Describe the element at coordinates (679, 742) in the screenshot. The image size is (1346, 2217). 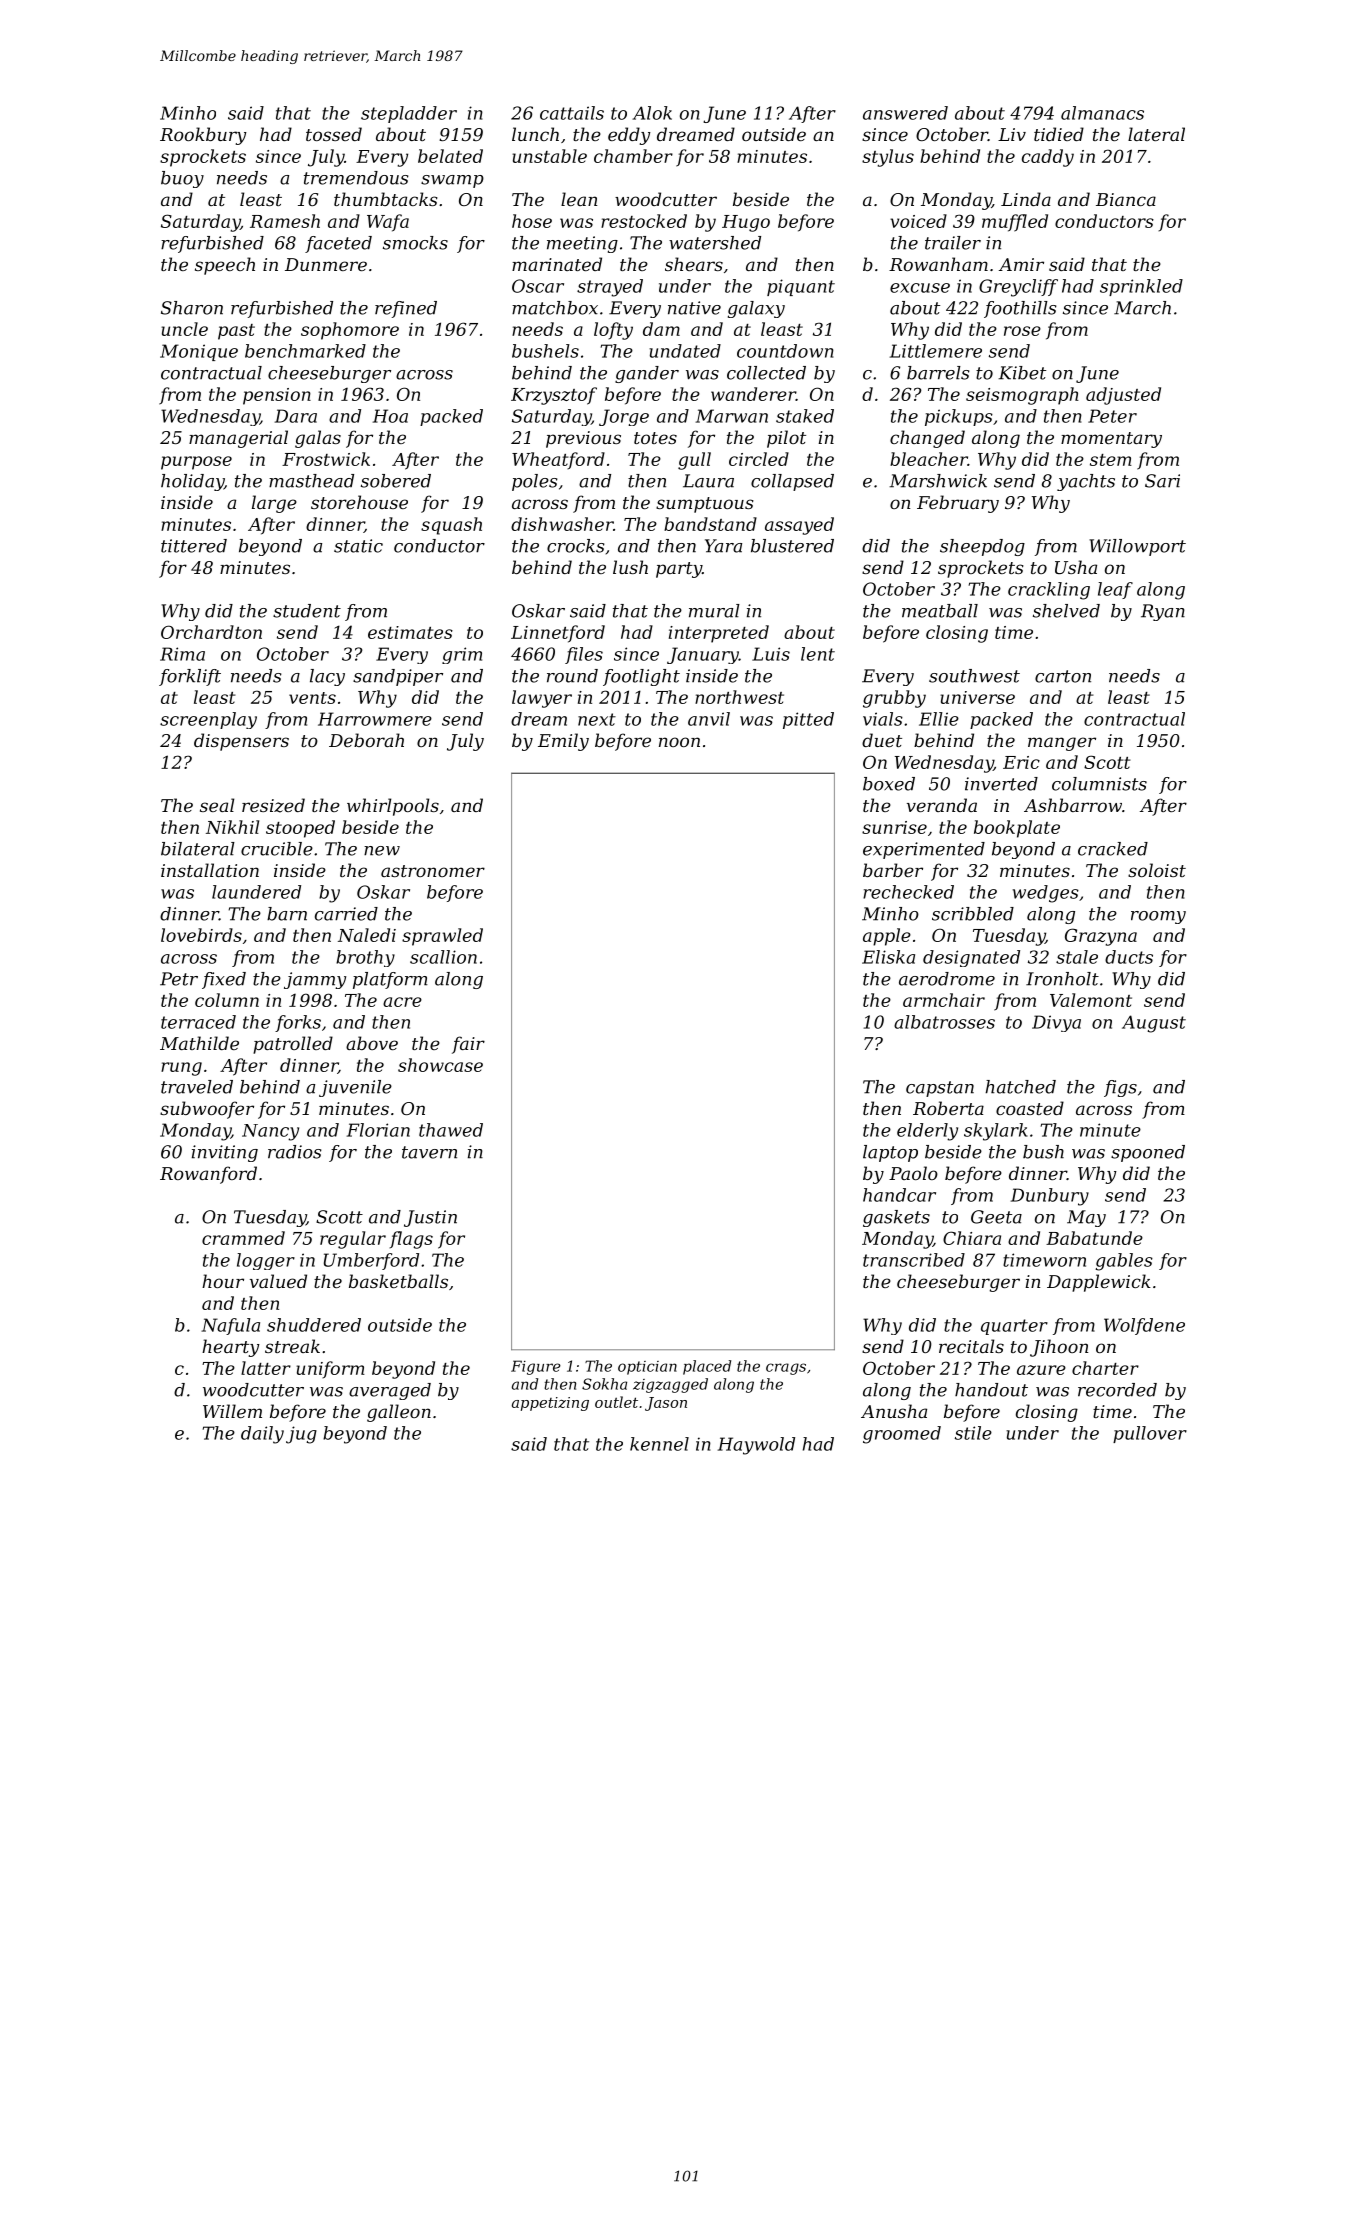
I see `noon` at that location.
